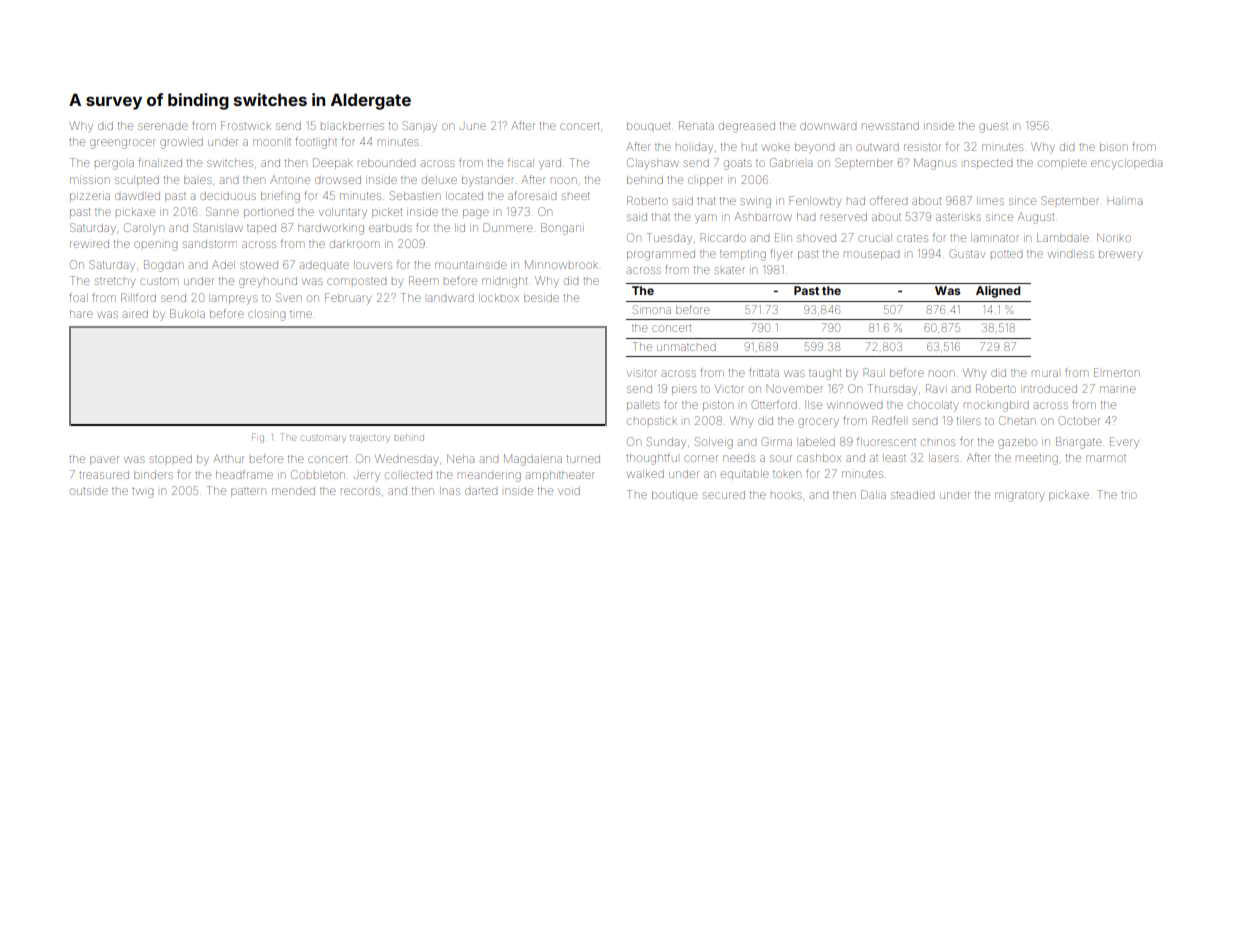 This document has width=1233, height=952. I want to click on moonlit, so click(272, 142).
